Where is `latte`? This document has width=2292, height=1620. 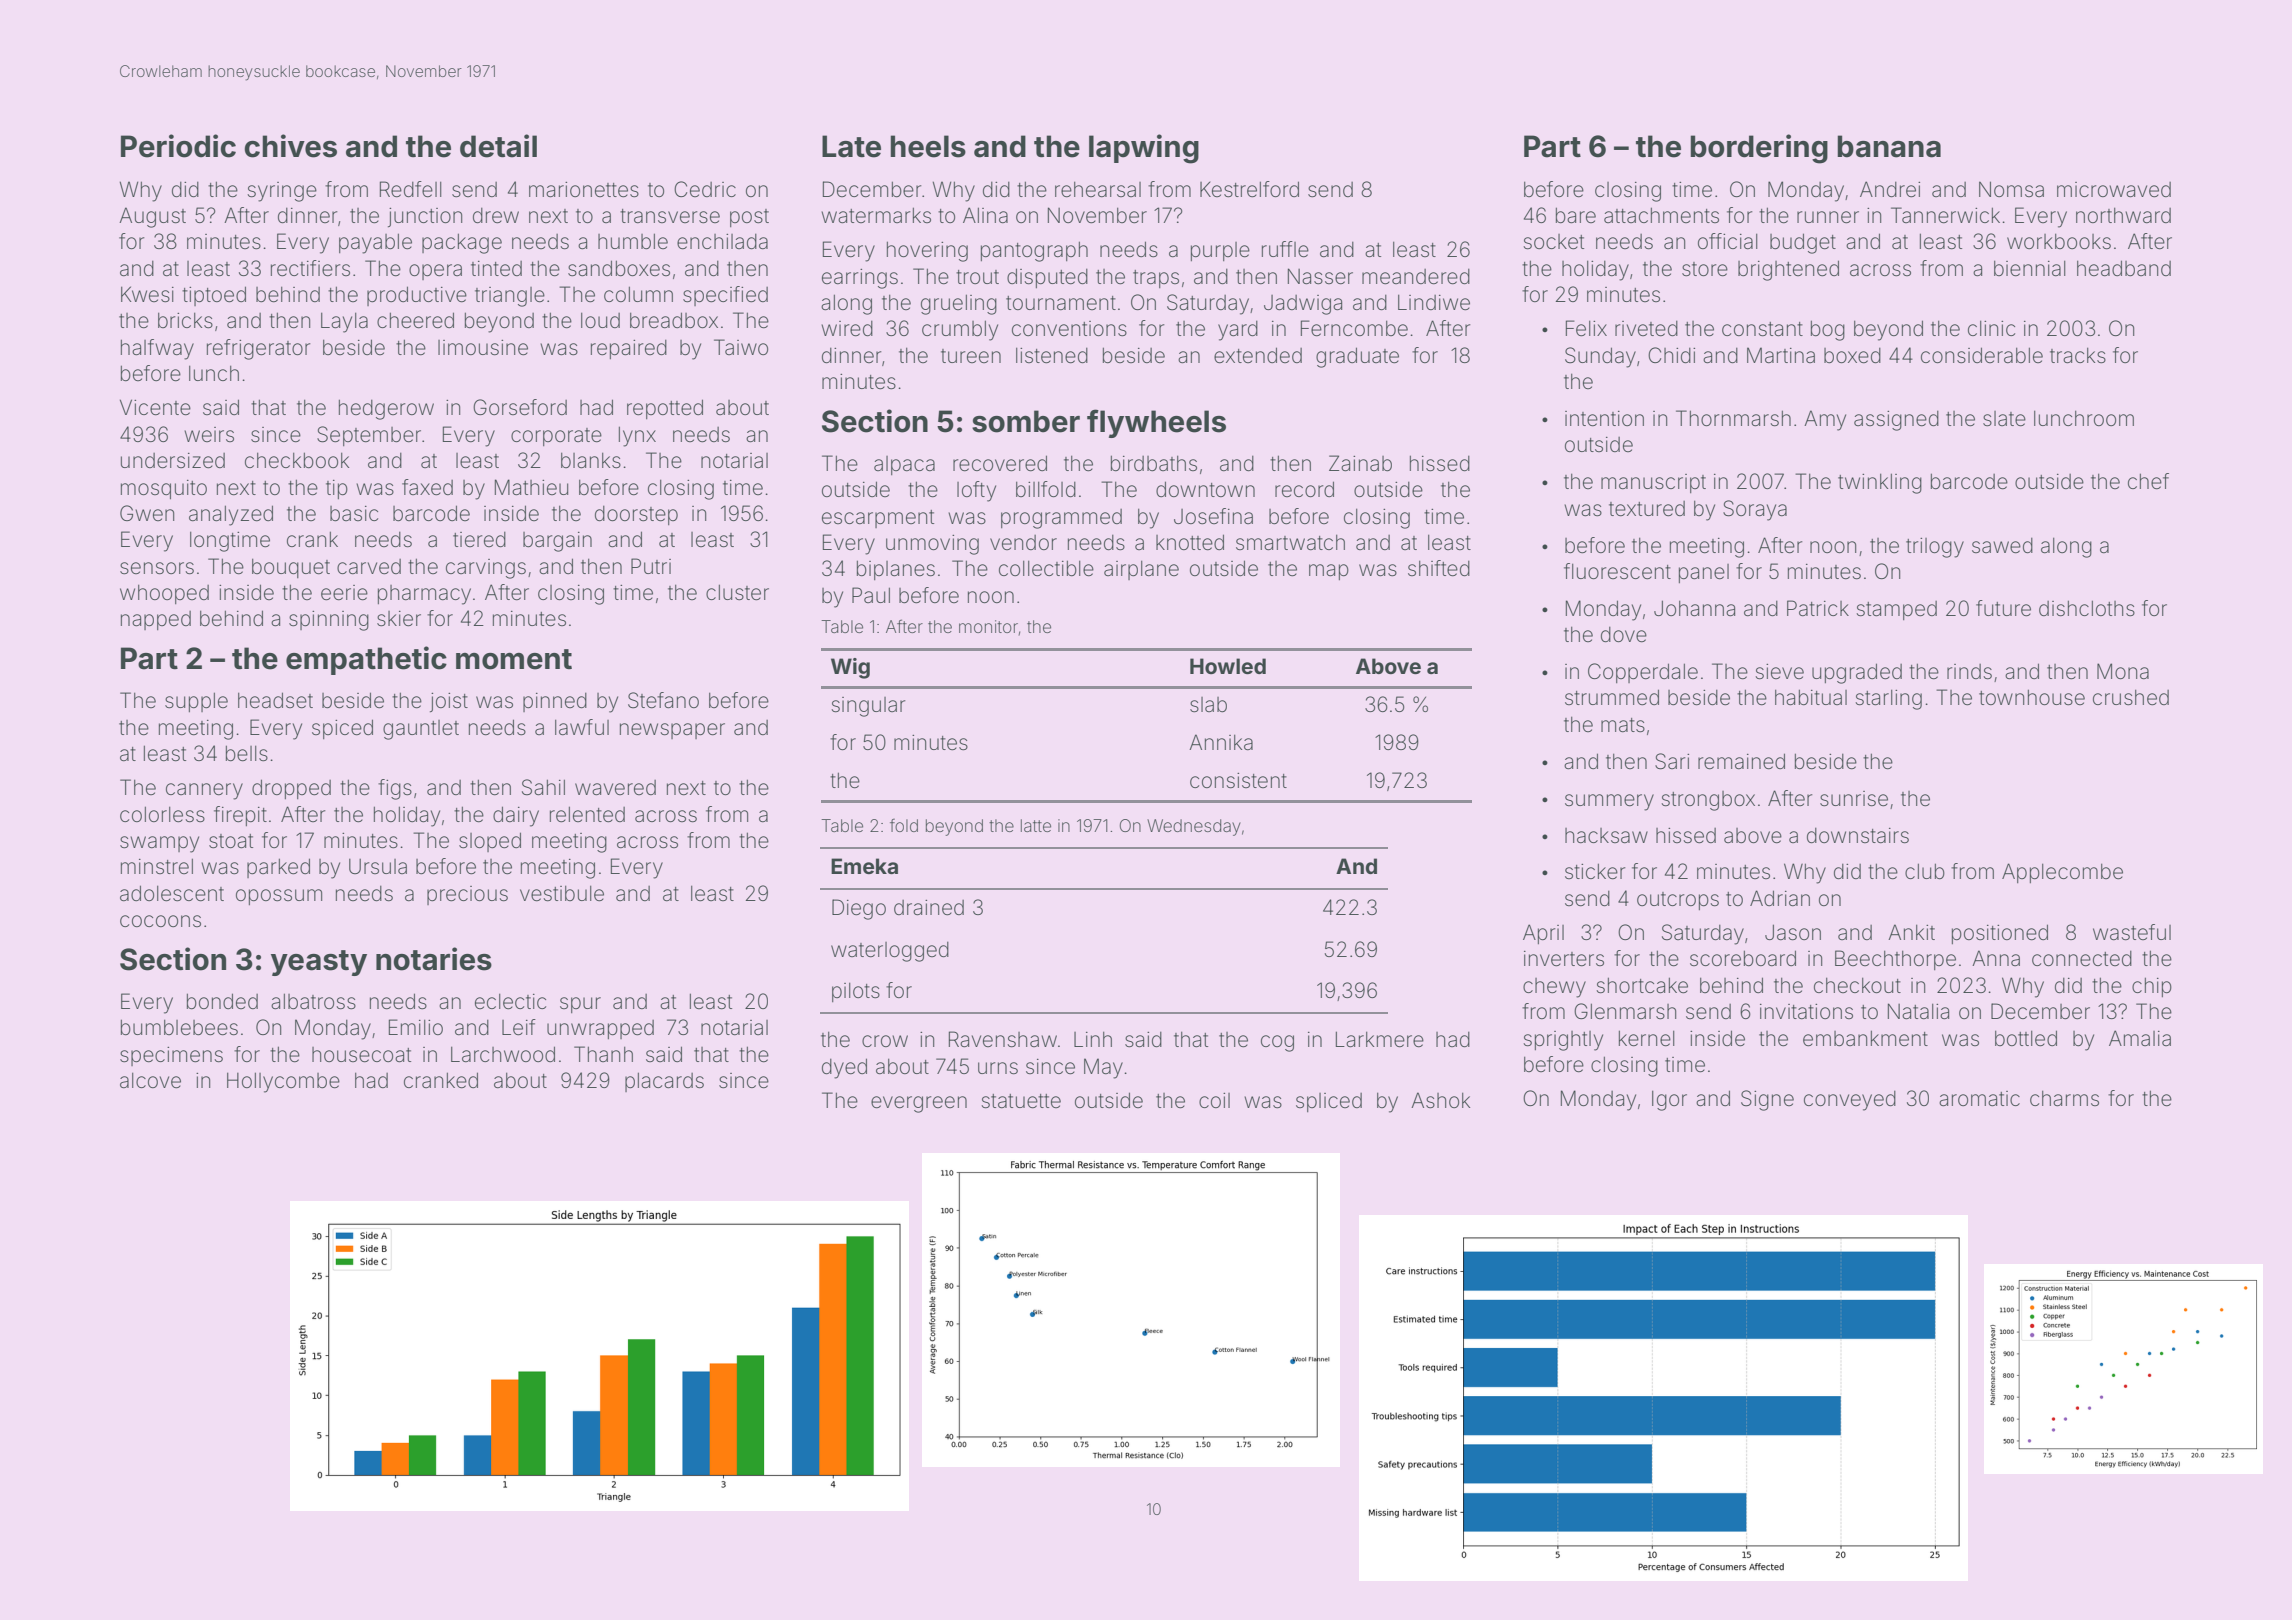 latte is located at coordinates (1036, 825).
